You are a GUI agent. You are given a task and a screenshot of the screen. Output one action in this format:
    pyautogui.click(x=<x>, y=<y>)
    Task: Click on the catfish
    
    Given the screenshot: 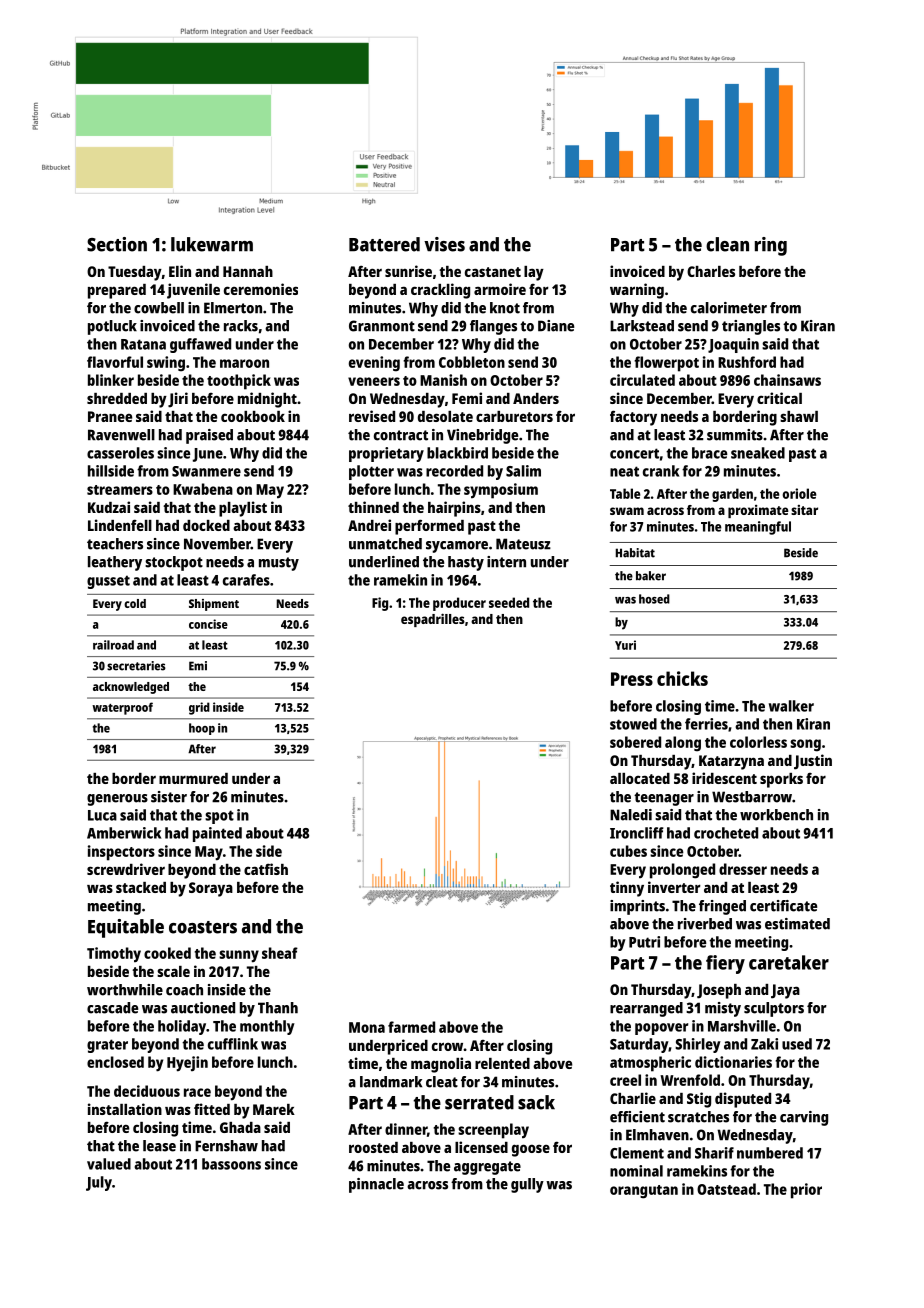 What is the action you would take?
    pyautogui.click(x=266, y=869)
